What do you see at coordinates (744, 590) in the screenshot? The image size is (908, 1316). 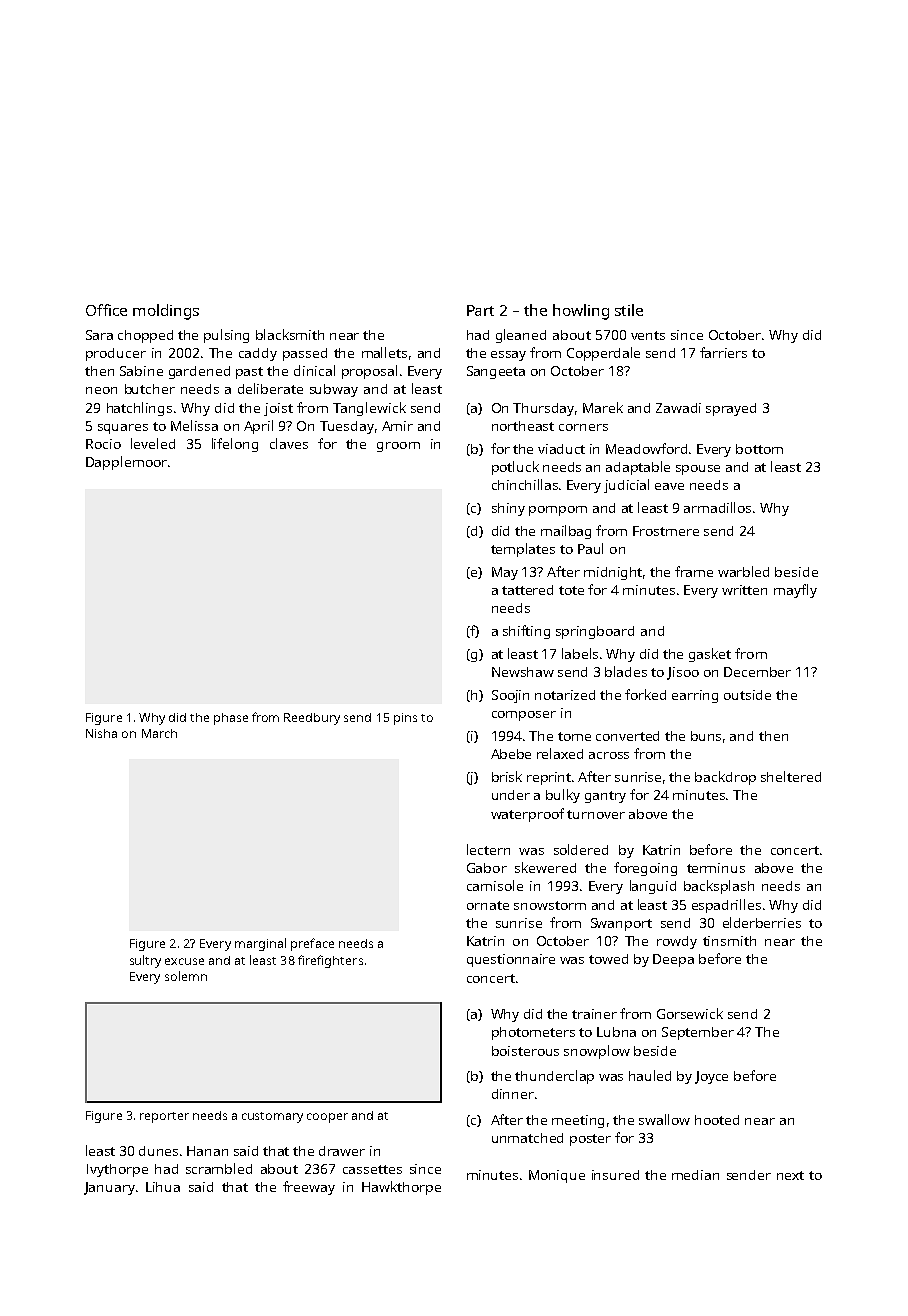 I see `written` at bounding box center [744, 590].
